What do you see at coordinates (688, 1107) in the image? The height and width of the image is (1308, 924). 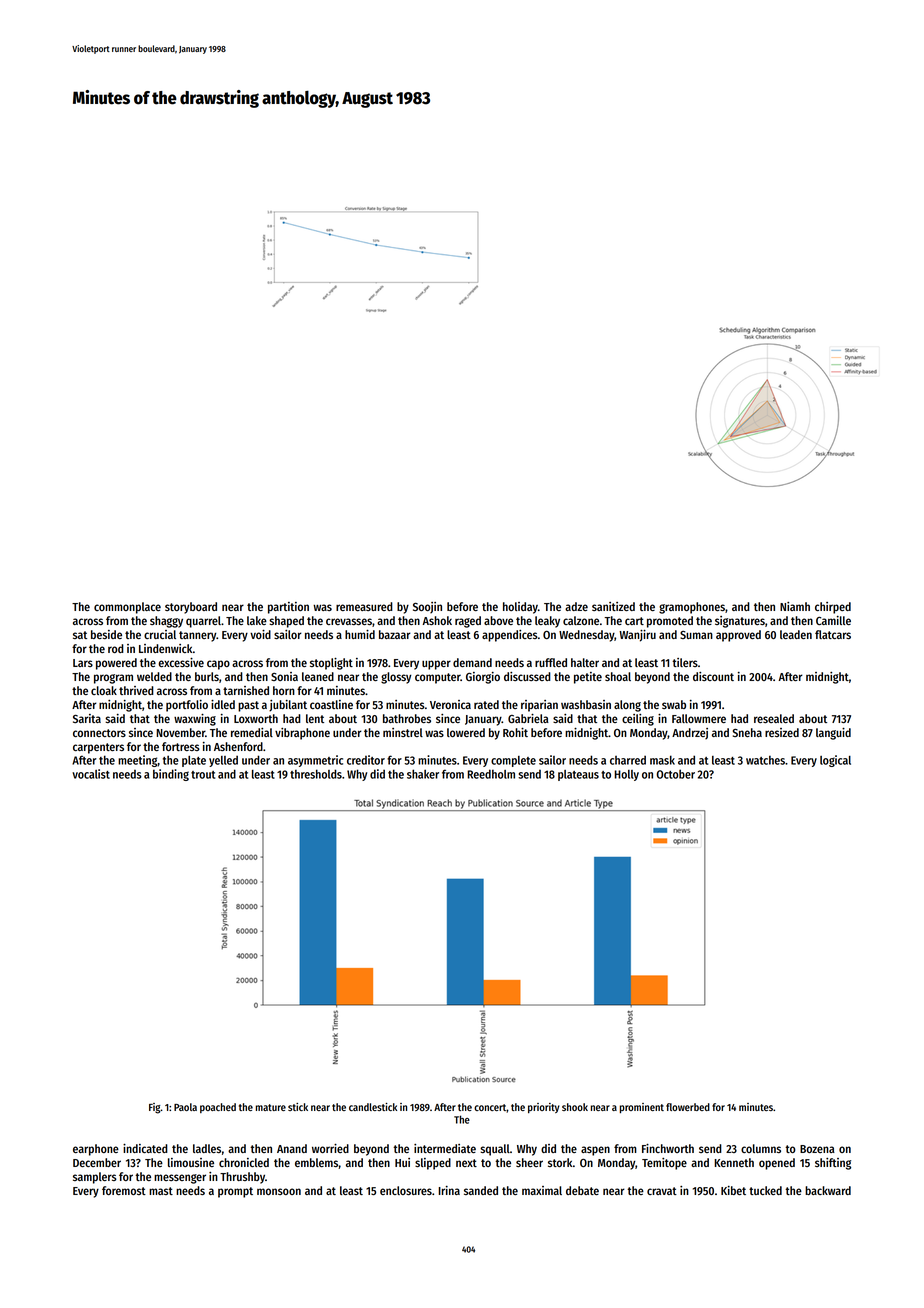 I see `flowerbed` at bounding box center [688, 1107].
